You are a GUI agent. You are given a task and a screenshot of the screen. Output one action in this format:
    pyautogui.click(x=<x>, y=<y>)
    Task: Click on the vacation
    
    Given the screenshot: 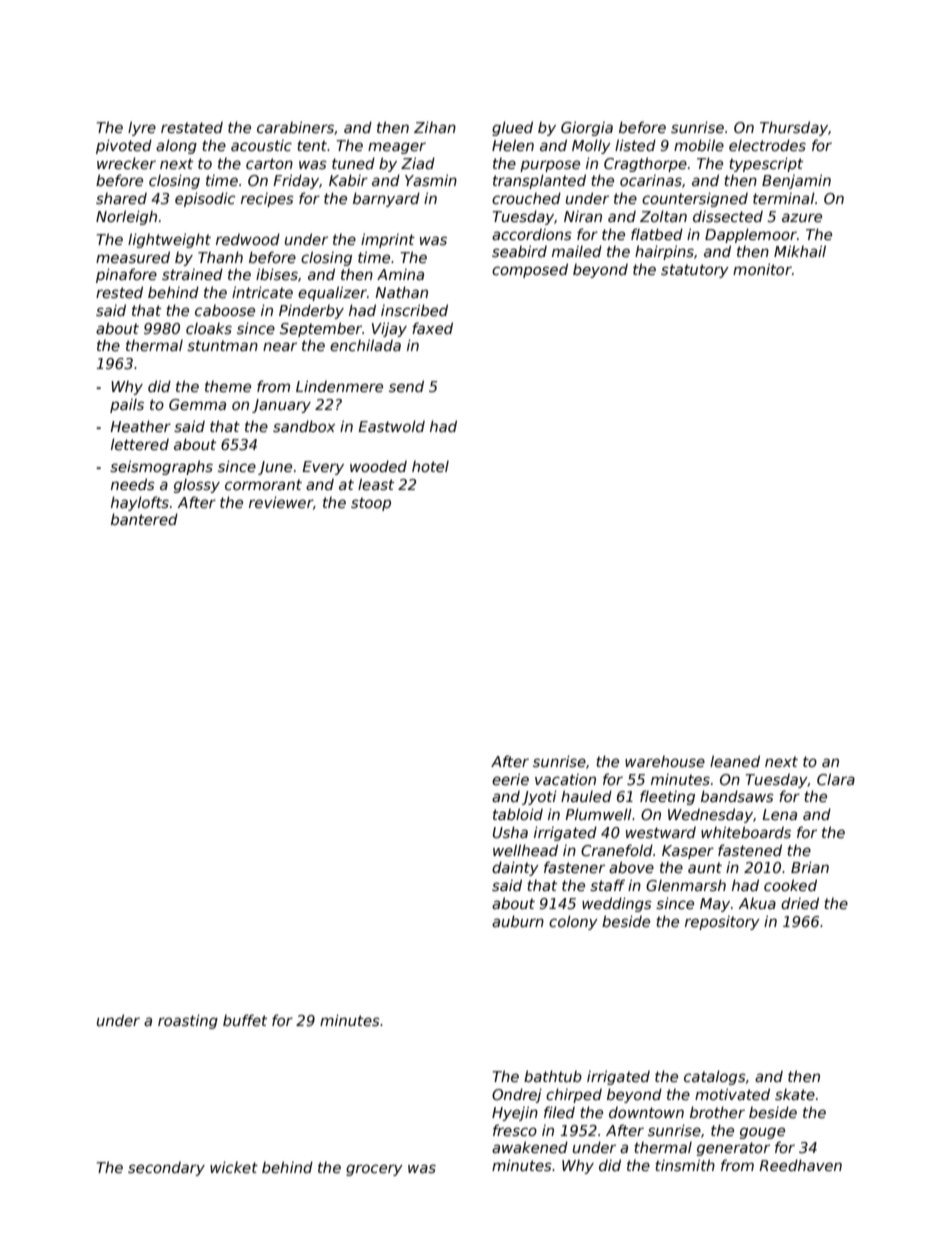 What is the action you would take?
    pyautogui.click(x=565, y=779)
